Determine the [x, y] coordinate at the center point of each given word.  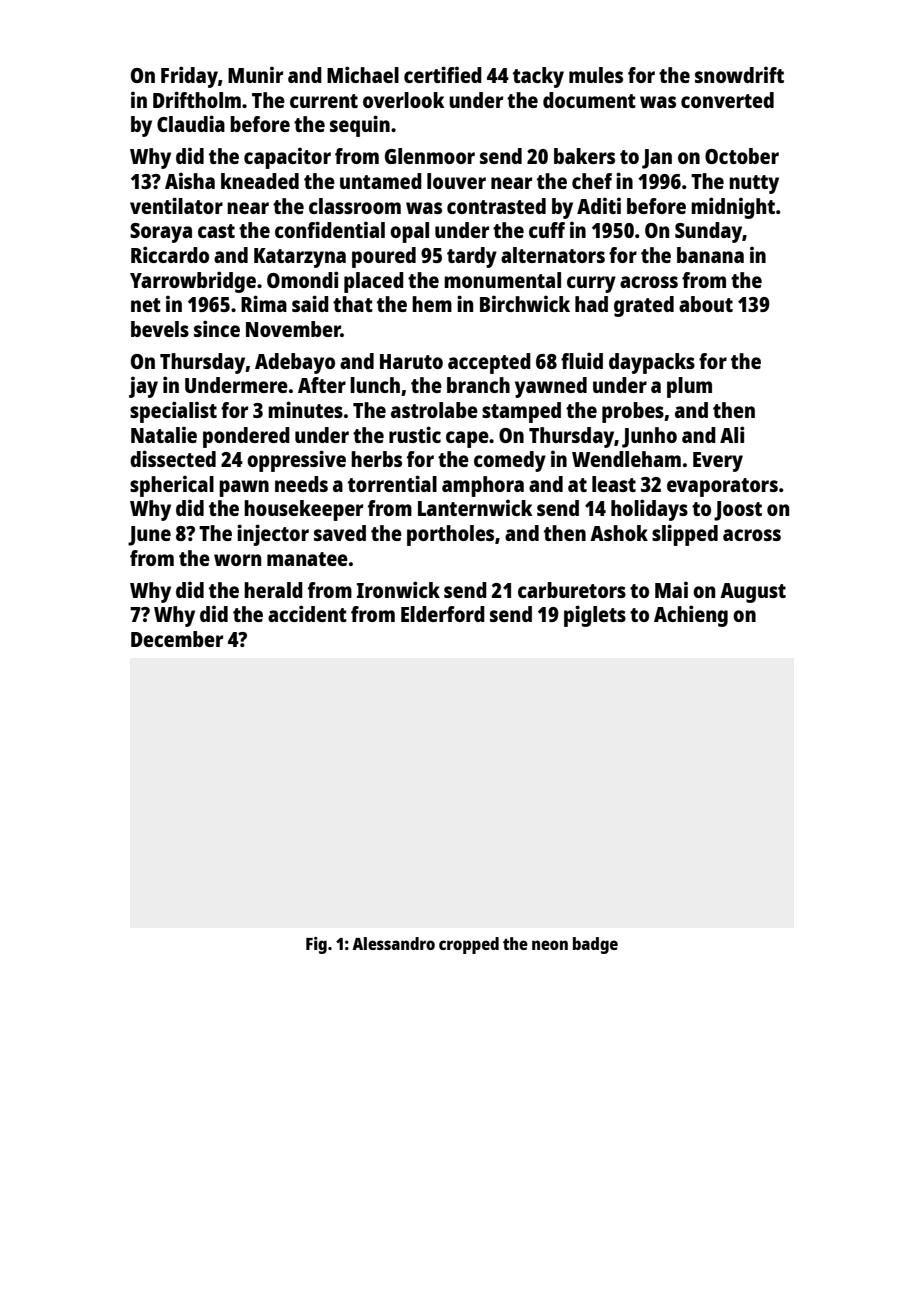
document [589, 100]
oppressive [296, 461]
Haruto [411, 361]
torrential [392, 483]
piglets [595, 616]
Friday [189, 77]
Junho [649, 437]
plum [689, 387]
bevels [160, 329]
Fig [316, 945]
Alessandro [393, 943]
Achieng [691, 616]
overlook [404, 100]
